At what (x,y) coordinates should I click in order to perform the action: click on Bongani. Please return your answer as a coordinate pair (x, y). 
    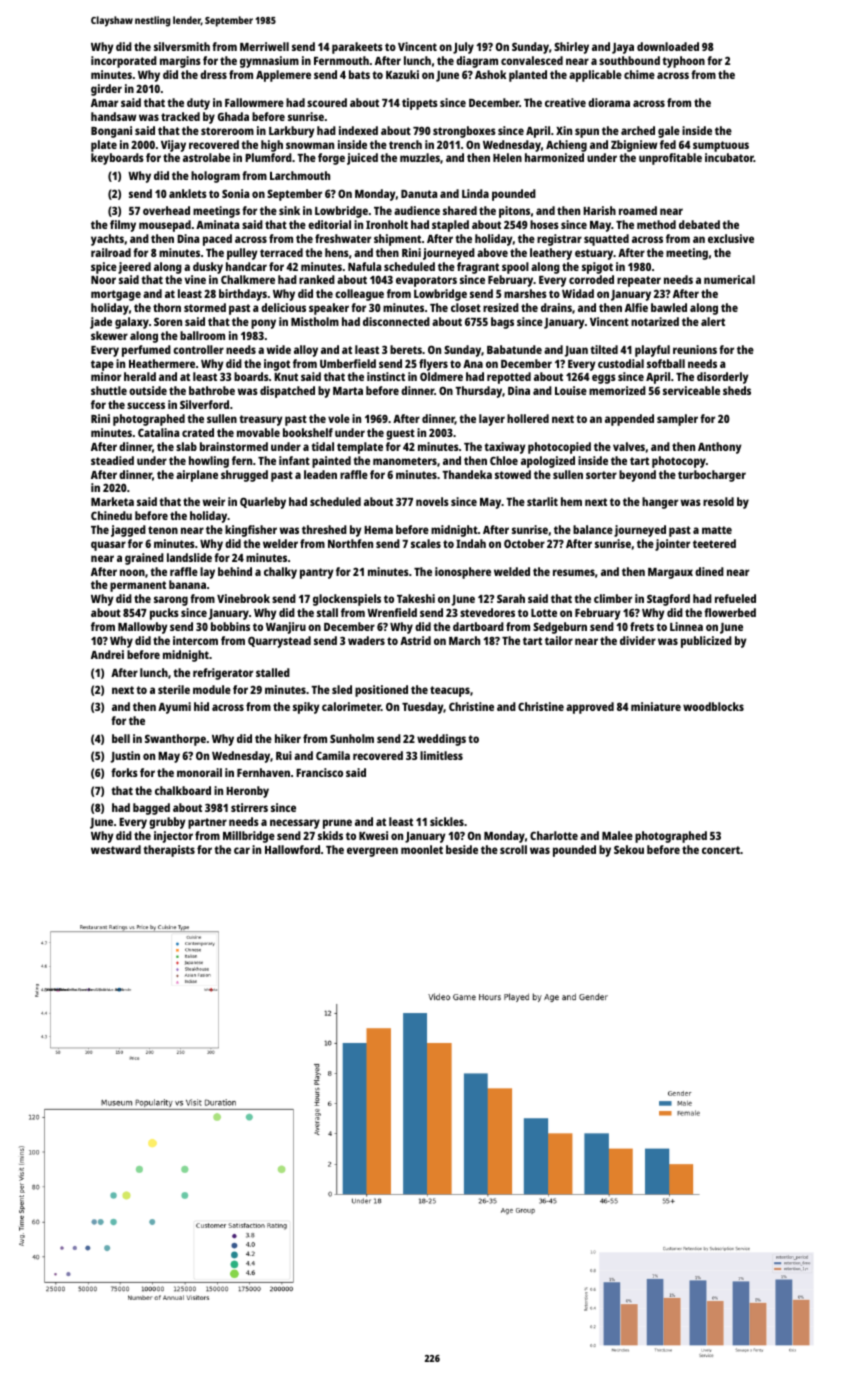
    Looking at the image, I should click on (111, 132).
